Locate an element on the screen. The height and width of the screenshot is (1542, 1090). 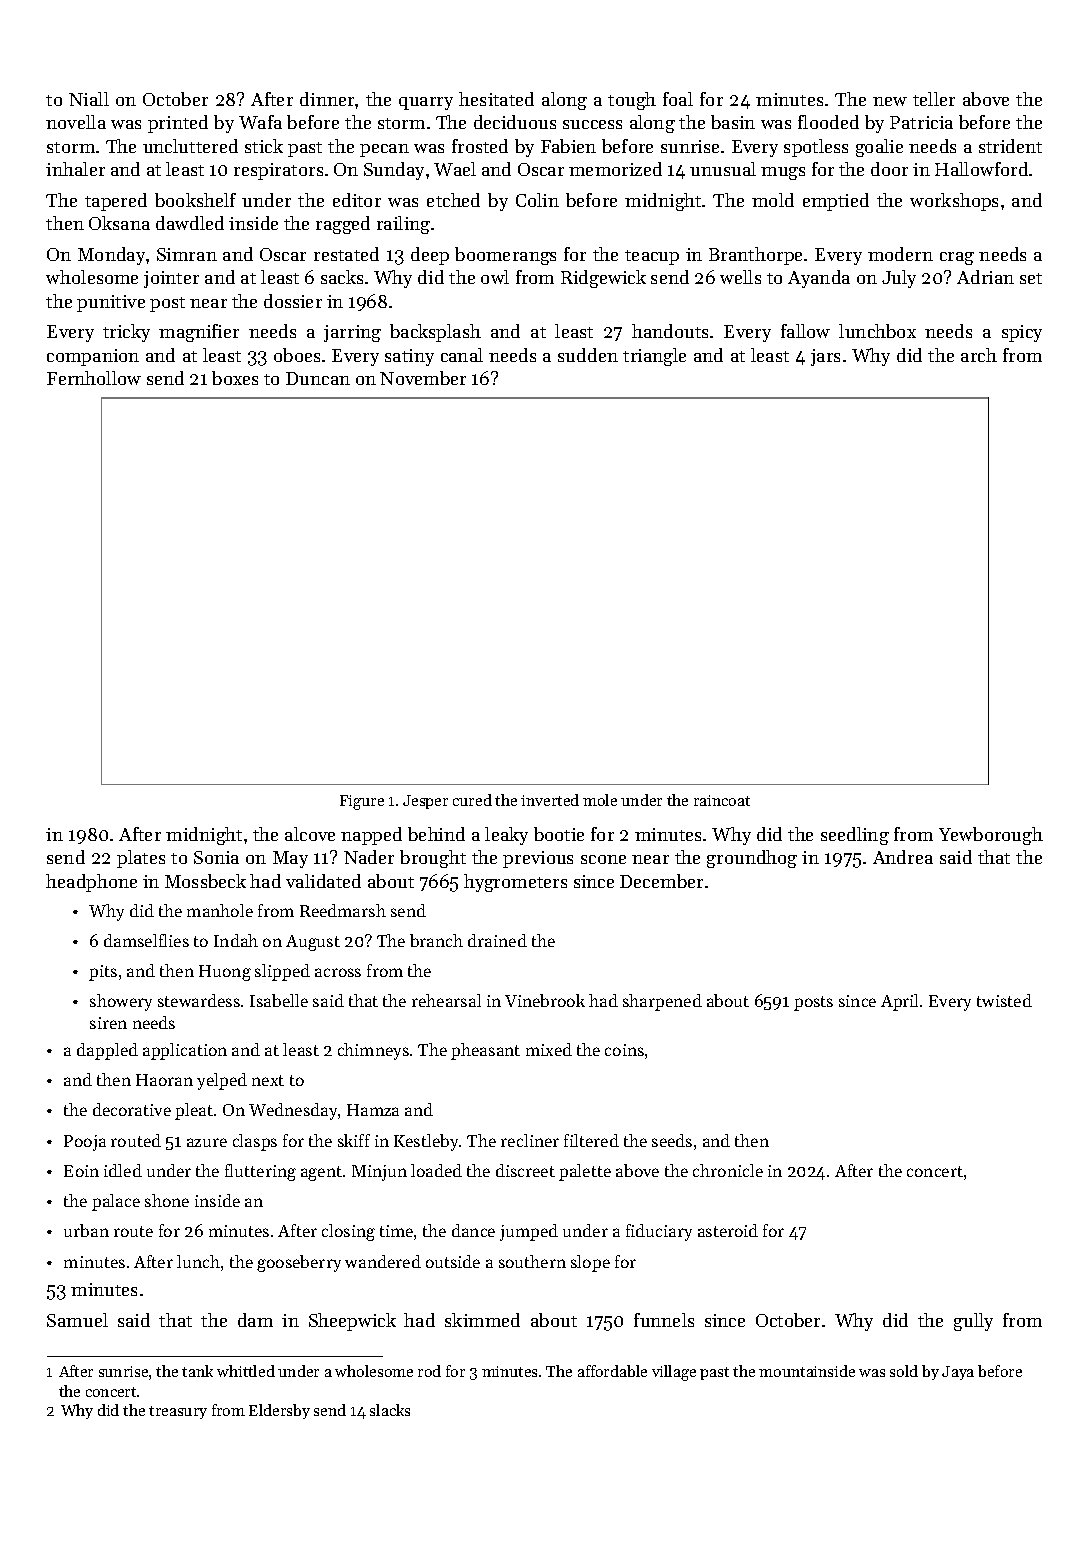
dinner is located at coordinates (327, 99).
